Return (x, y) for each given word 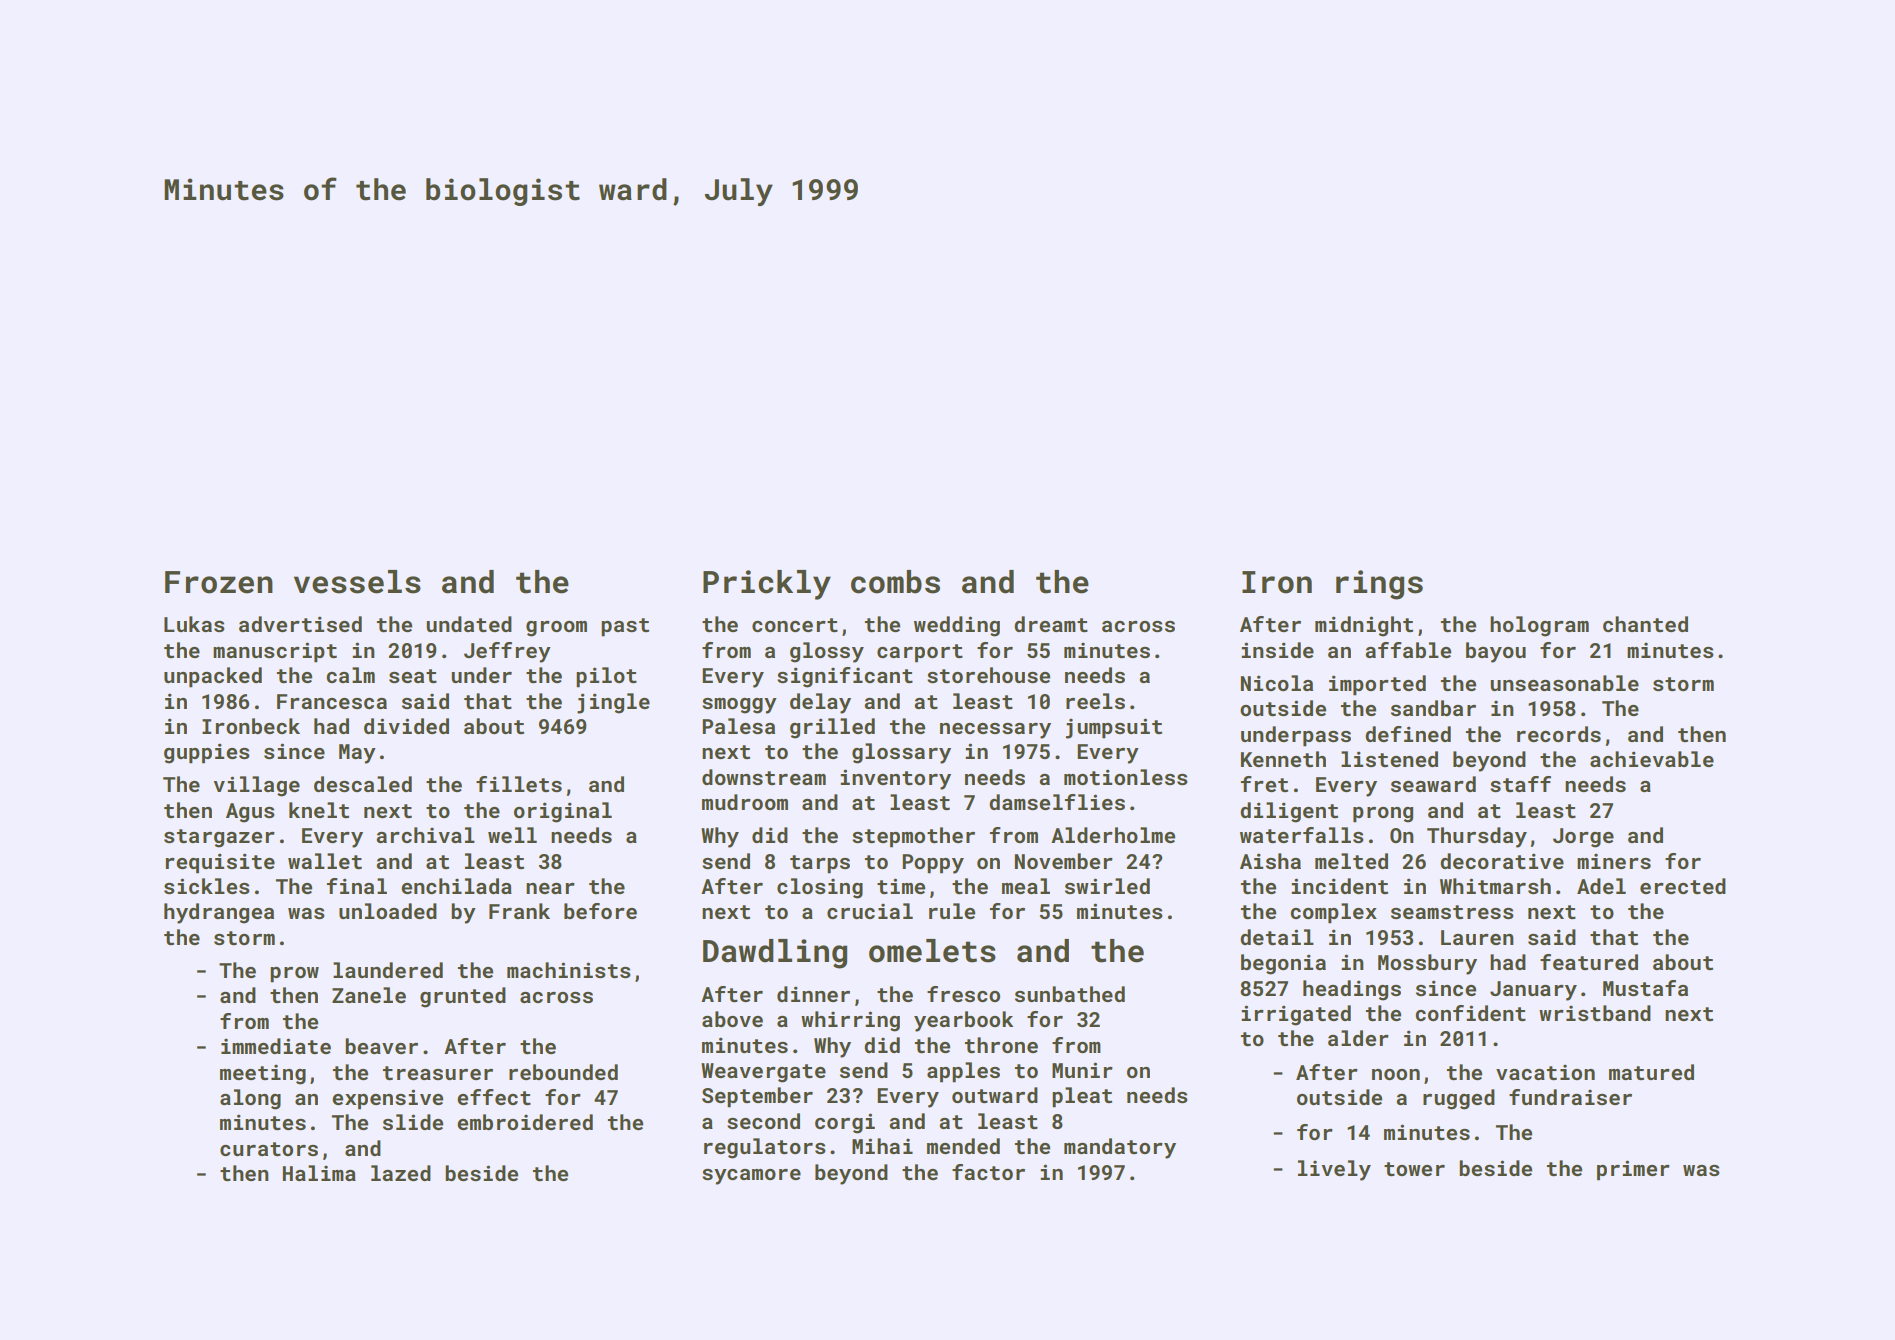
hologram (1539, 626)
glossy (827, 652)
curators (269, 1149)
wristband (1595, 1013)
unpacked (213, 677)
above (732, 1019)
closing (820, 888)
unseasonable (1564, 683)
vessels (357, 582)
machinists (569, 970)
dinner (813, 994)
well (512, 835)
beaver (381, 1046)
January (1533, 991)
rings (1379, 585)
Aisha (1270, 861)
